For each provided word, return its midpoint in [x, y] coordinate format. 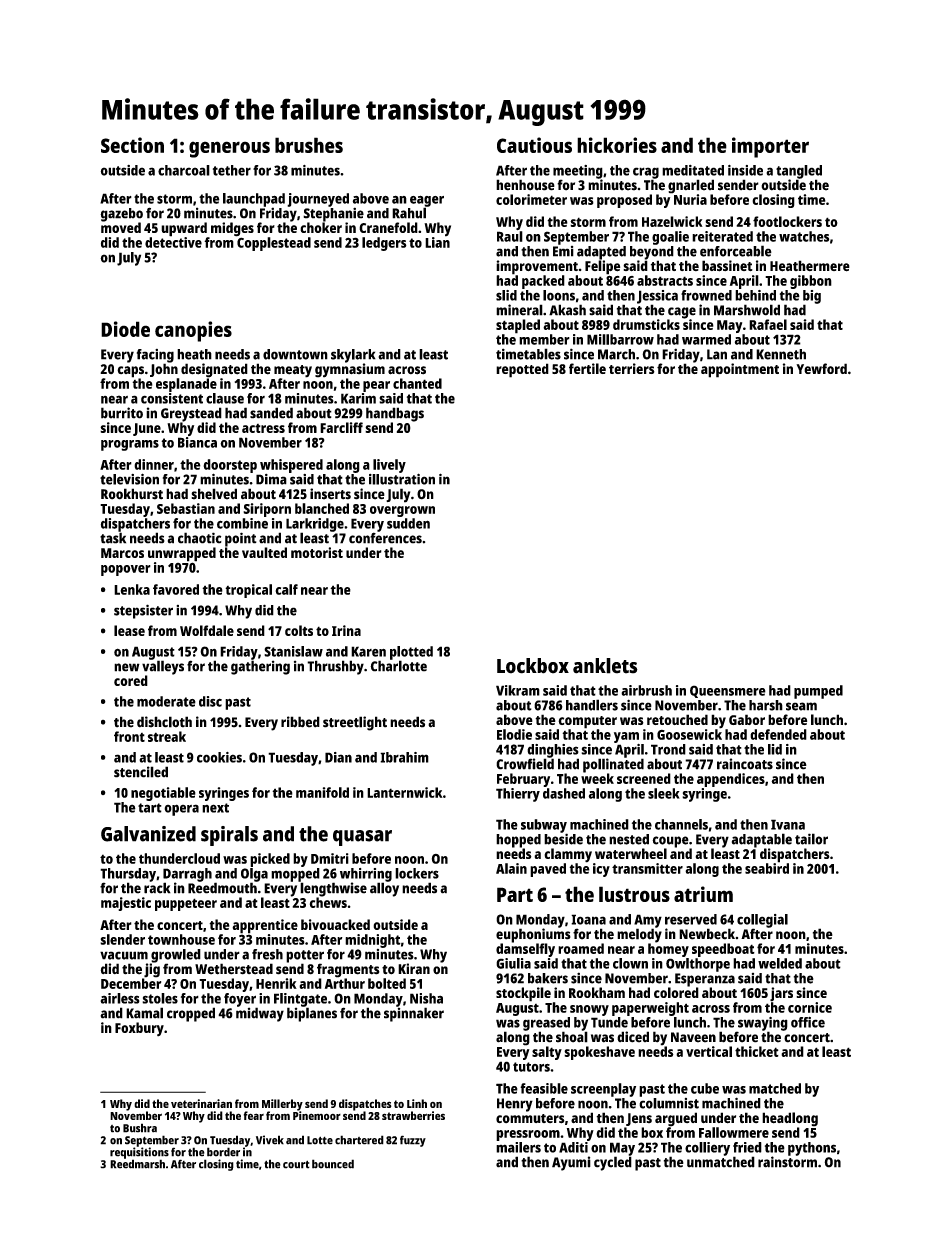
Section [132, 145]
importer [770, 147]
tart [150, 808]
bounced [333, 1164]
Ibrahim [404, 757]
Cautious [534, 145]
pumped [818, 692]
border [223, 1152]
